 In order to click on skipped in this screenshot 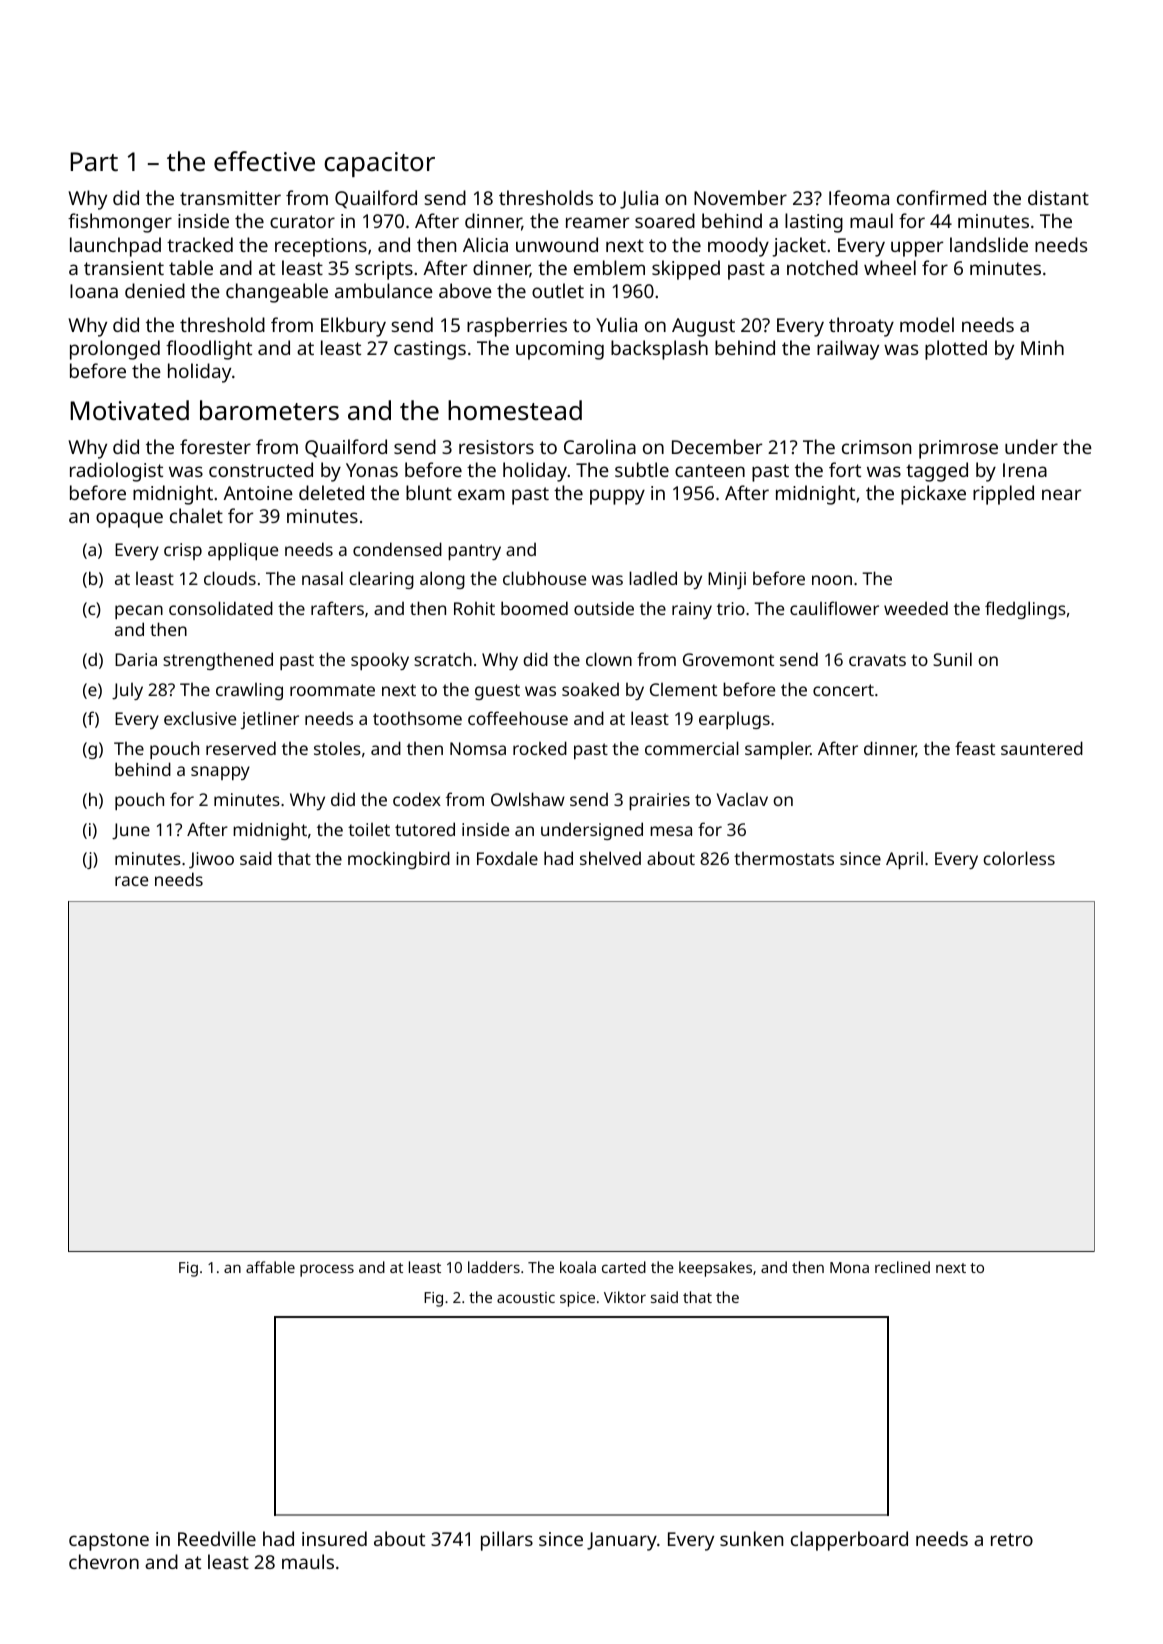, I will do `click(686, 270)`.
